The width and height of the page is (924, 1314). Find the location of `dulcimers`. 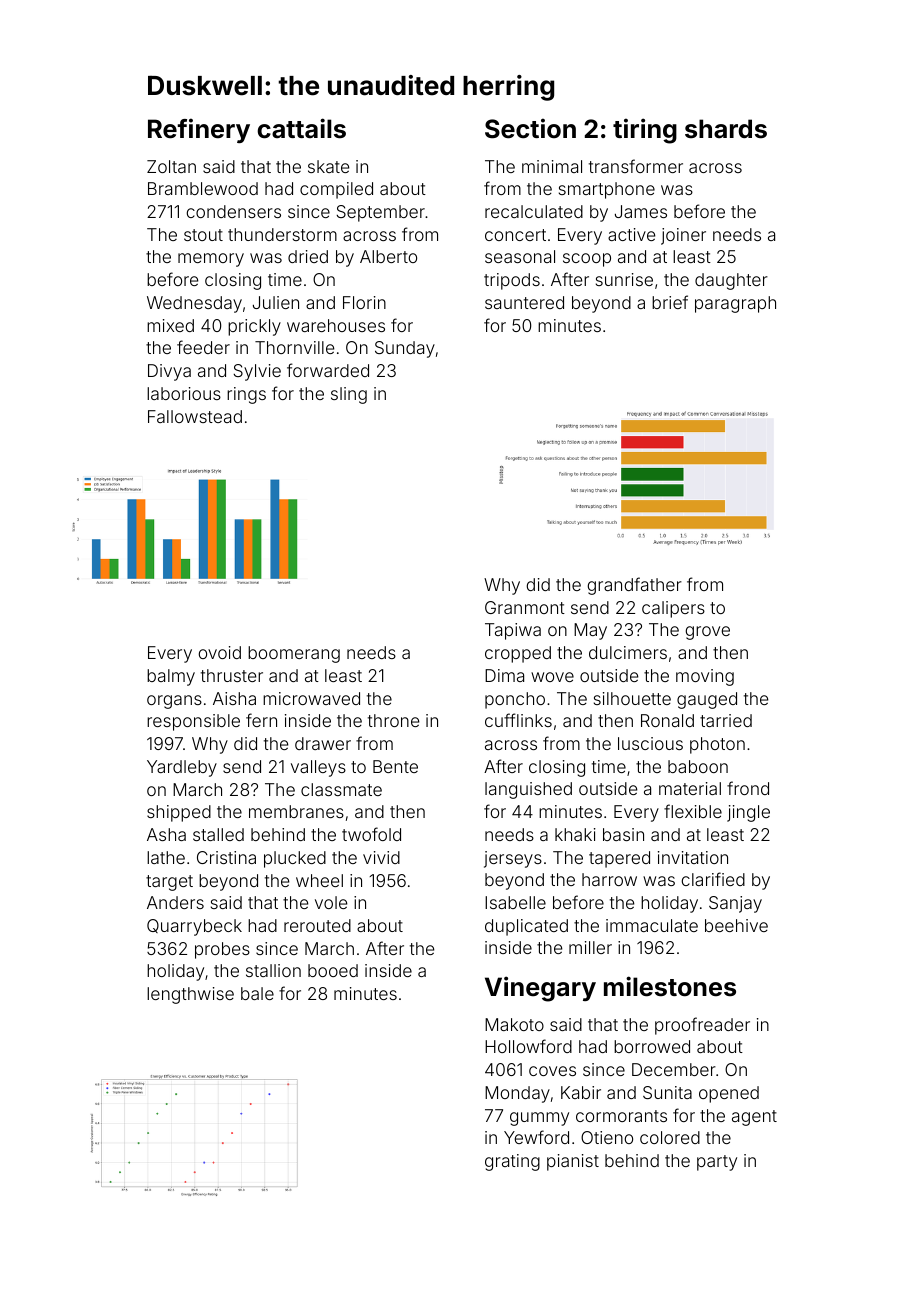

dulcimers is located at coordinates (628, 652).
